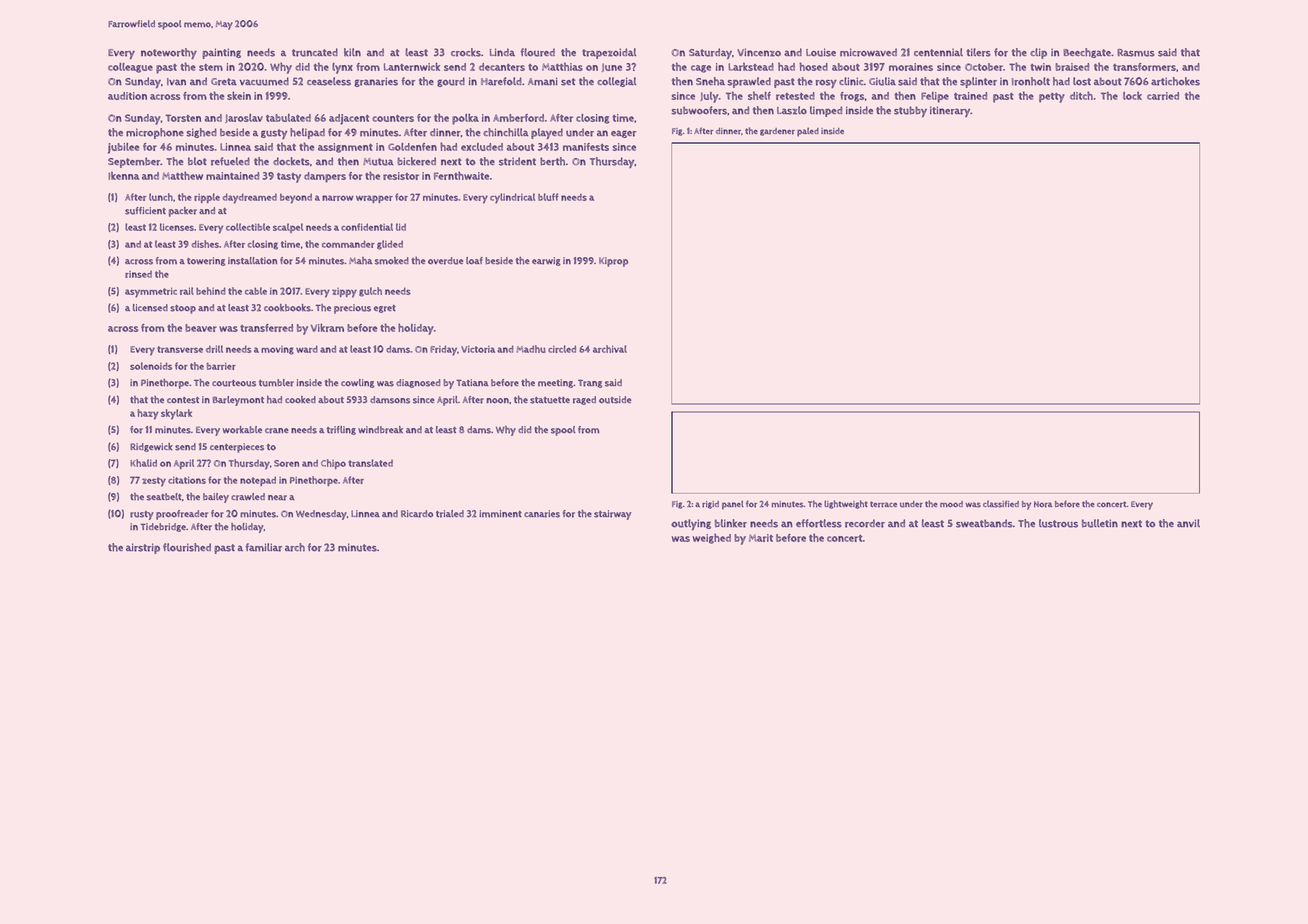 This document has height=924, width=1308. Describe the element at coordinates (164, 497) in the document. I see `seatbelt` at that location.
